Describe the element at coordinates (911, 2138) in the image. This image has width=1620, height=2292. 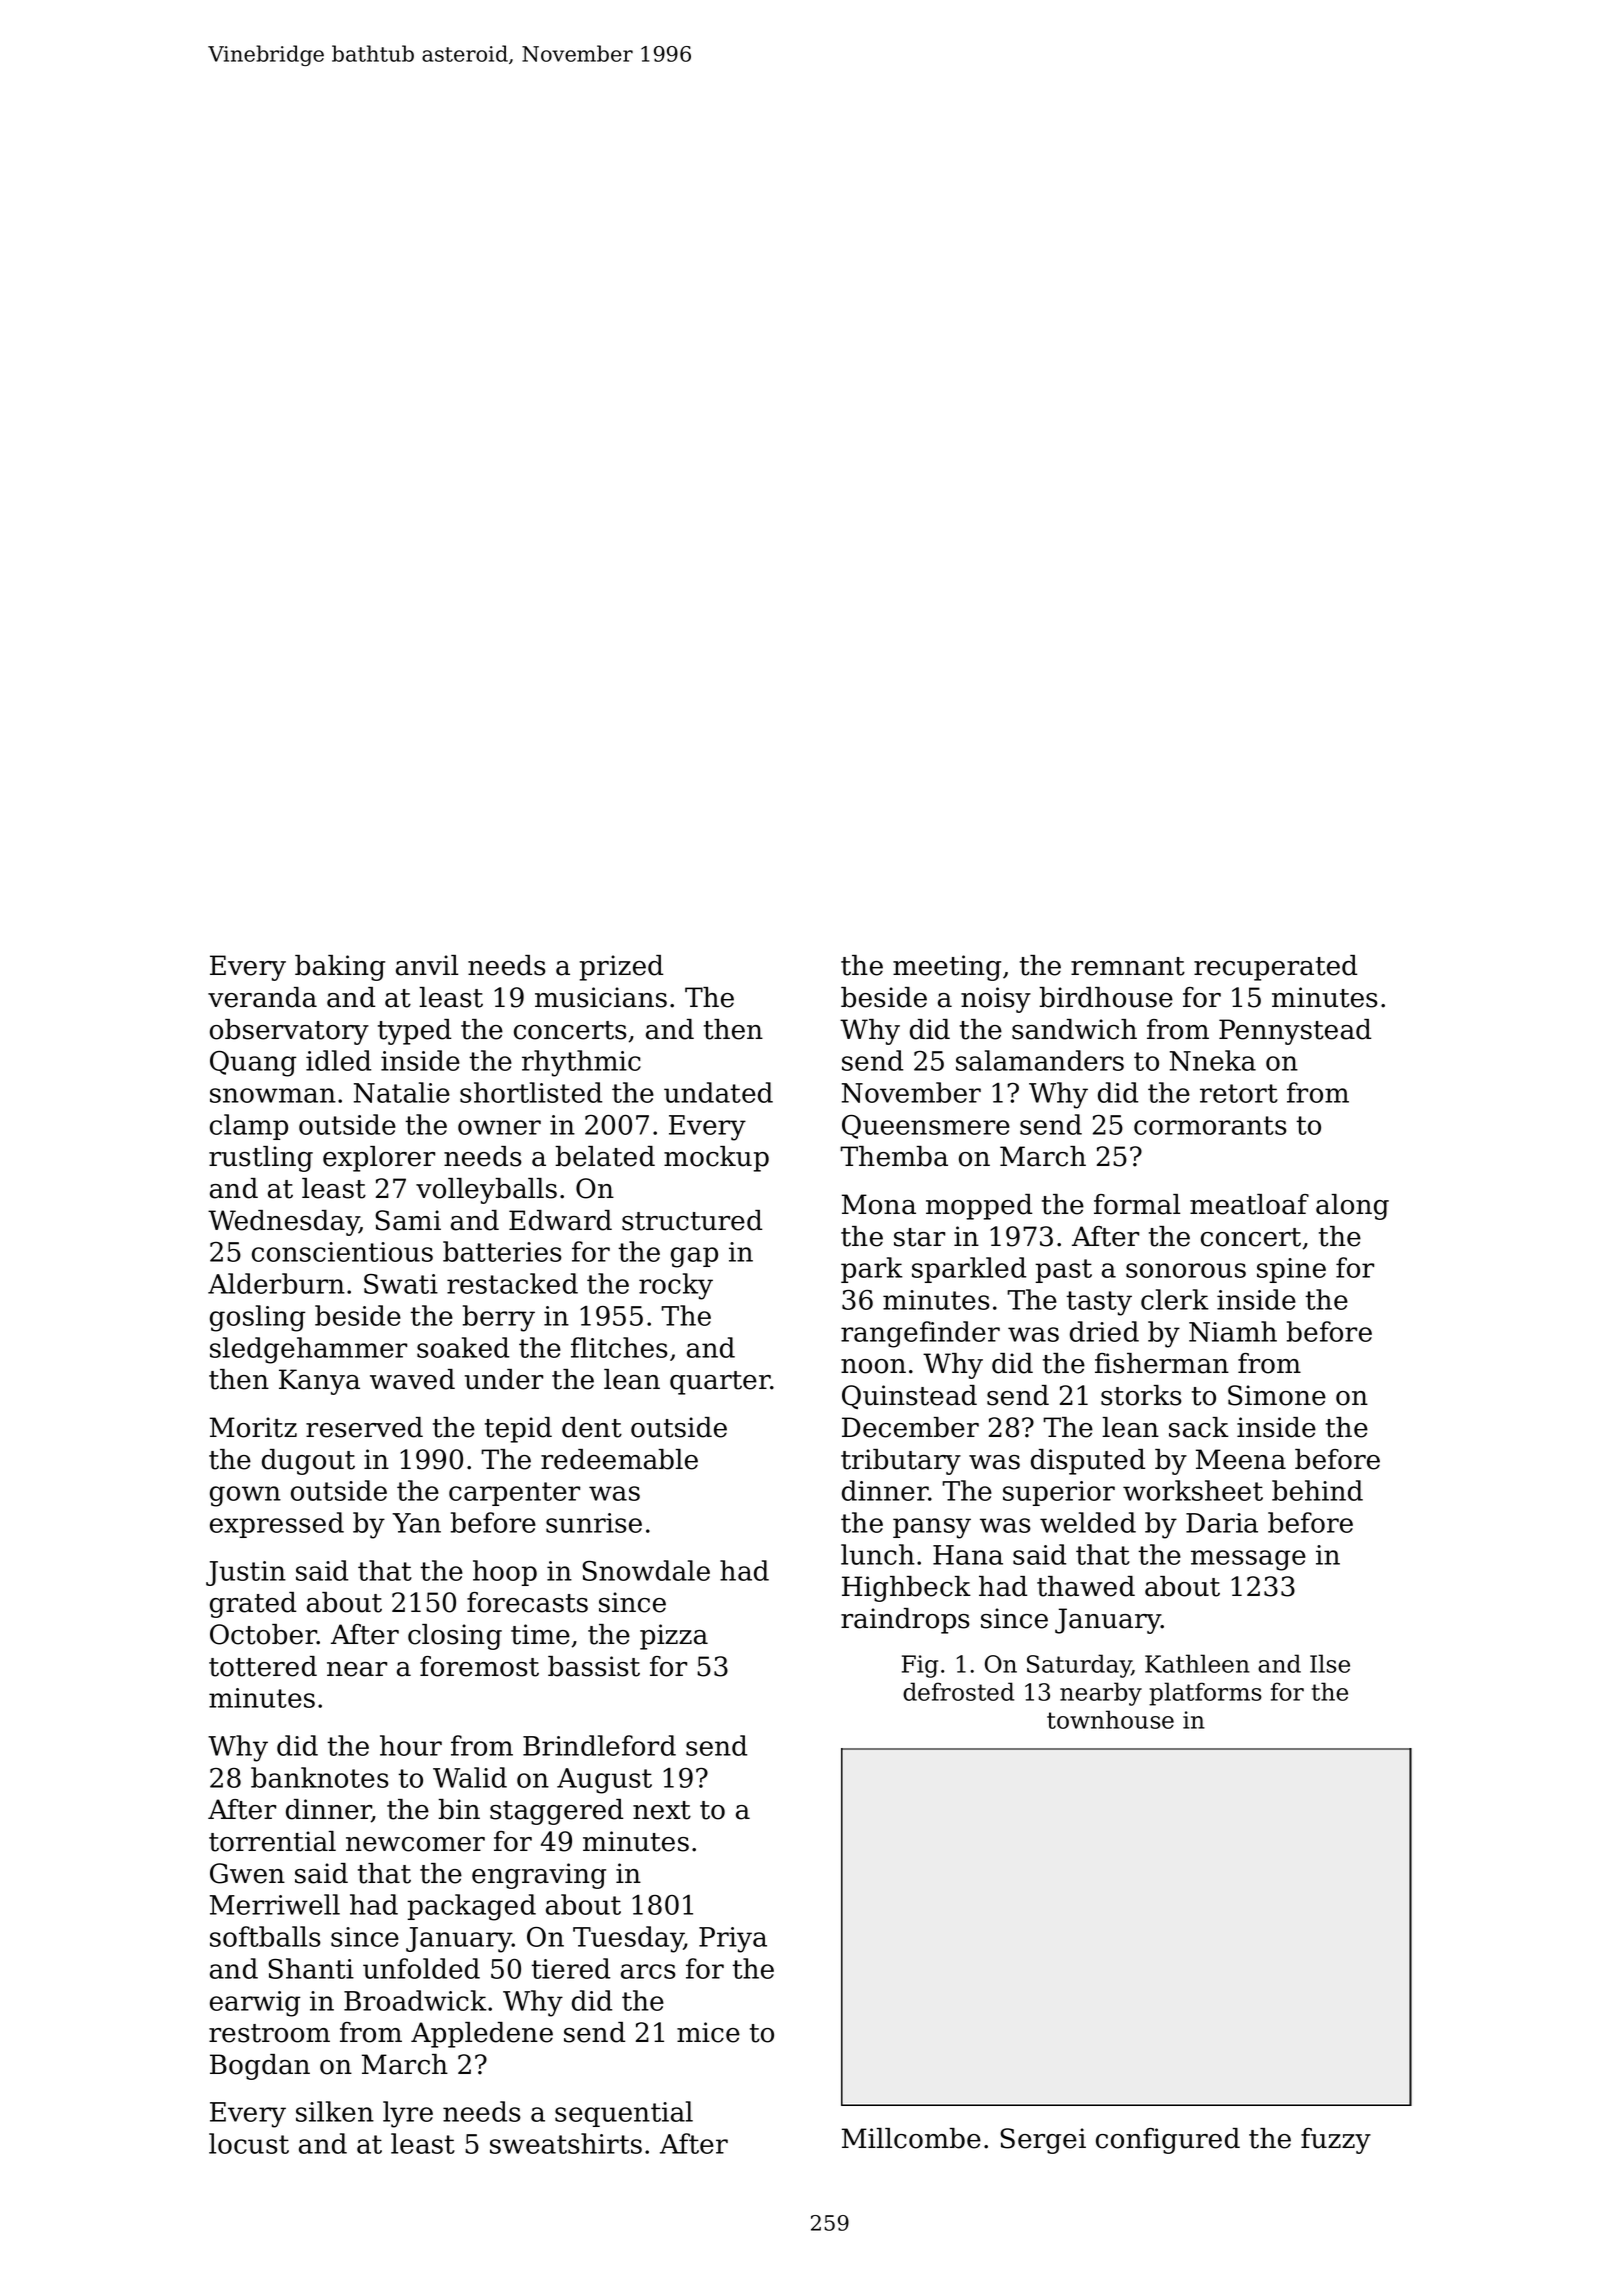
I see `Millcombe` at that location.
